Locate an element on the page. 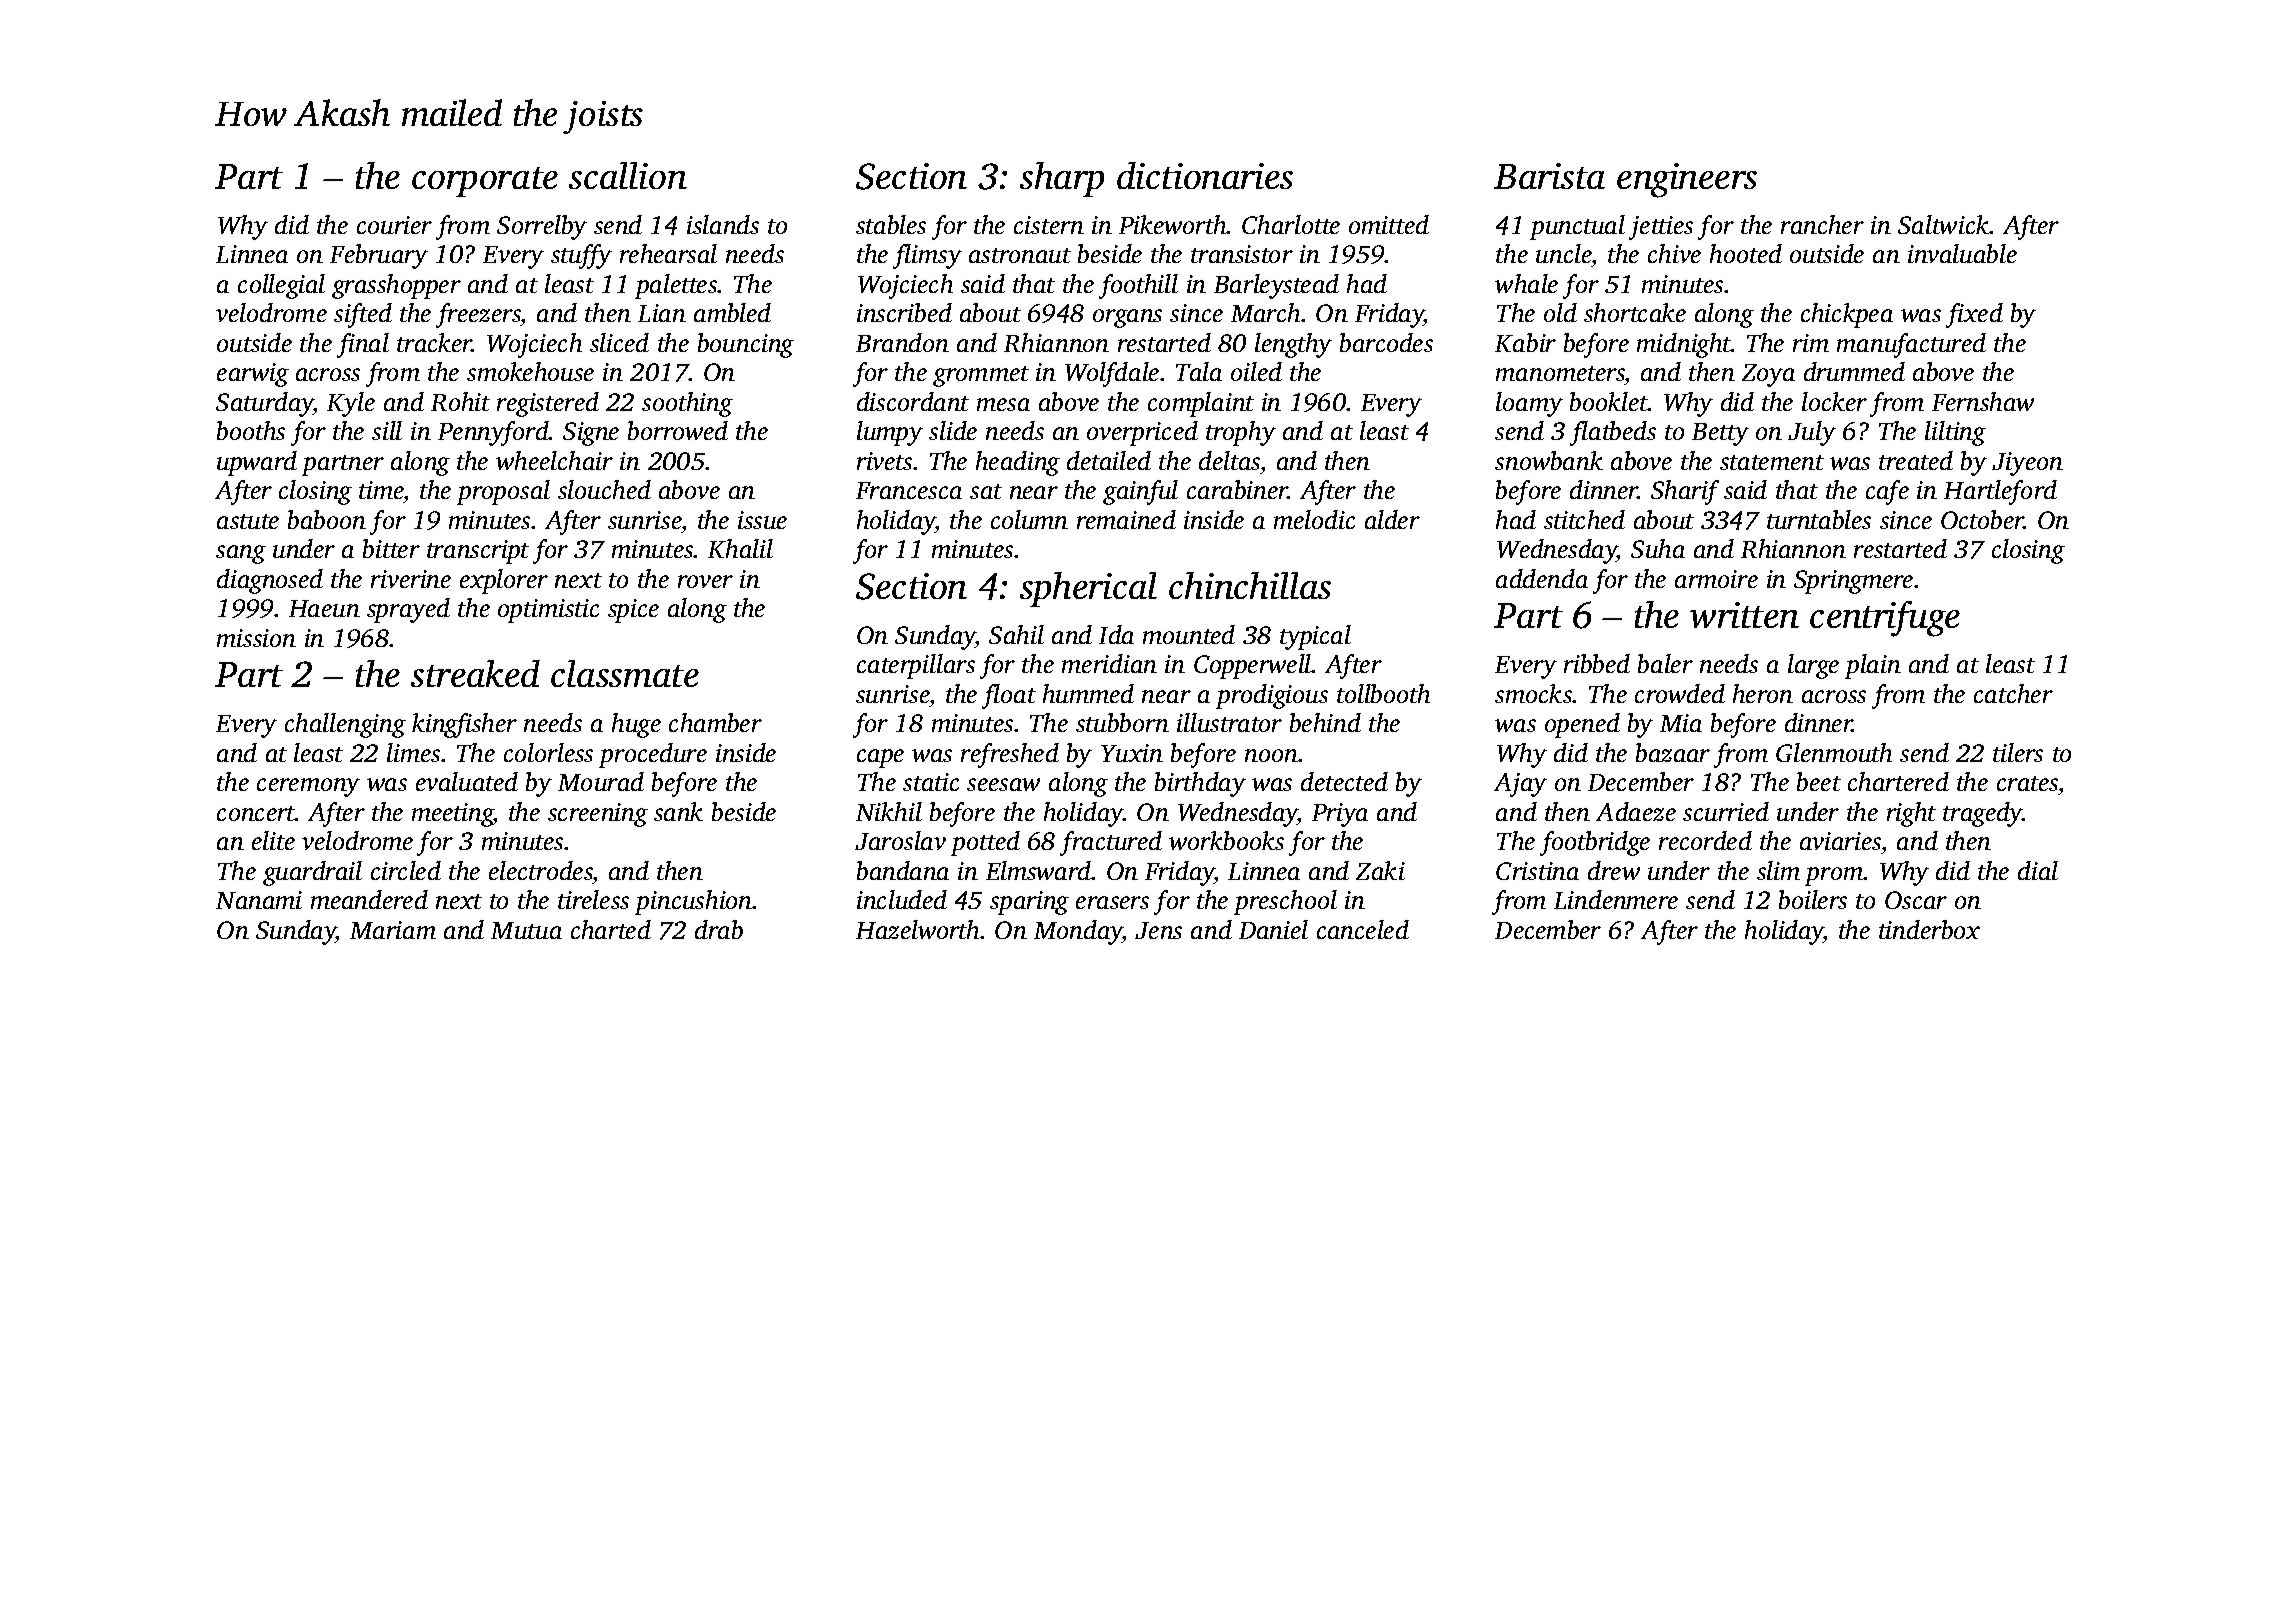 The width and height of the page is (2292, 1620). invaluable is located at coordinates (1962, 253).
